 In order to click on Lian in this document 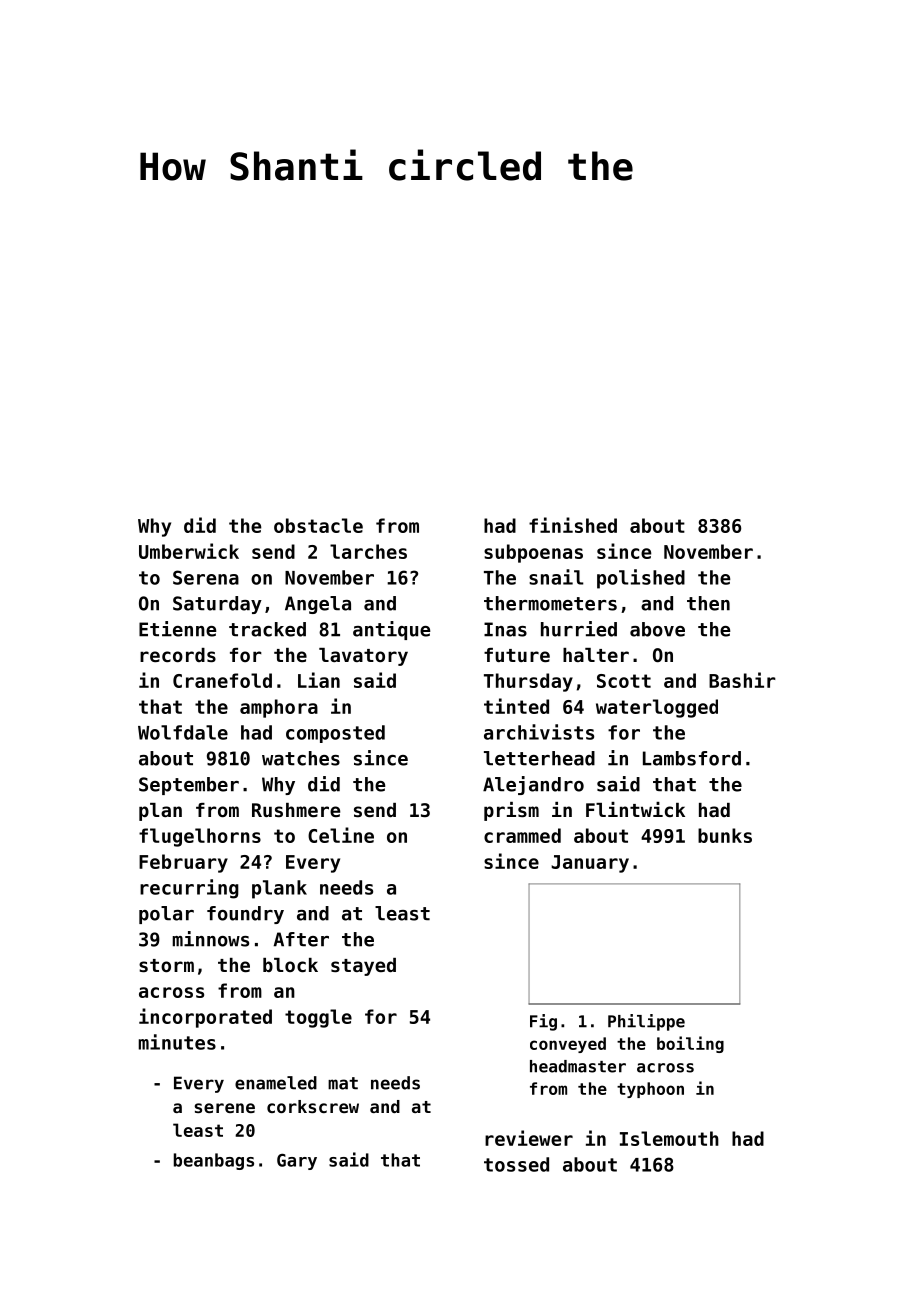, I will do `click(319, 680)`.
